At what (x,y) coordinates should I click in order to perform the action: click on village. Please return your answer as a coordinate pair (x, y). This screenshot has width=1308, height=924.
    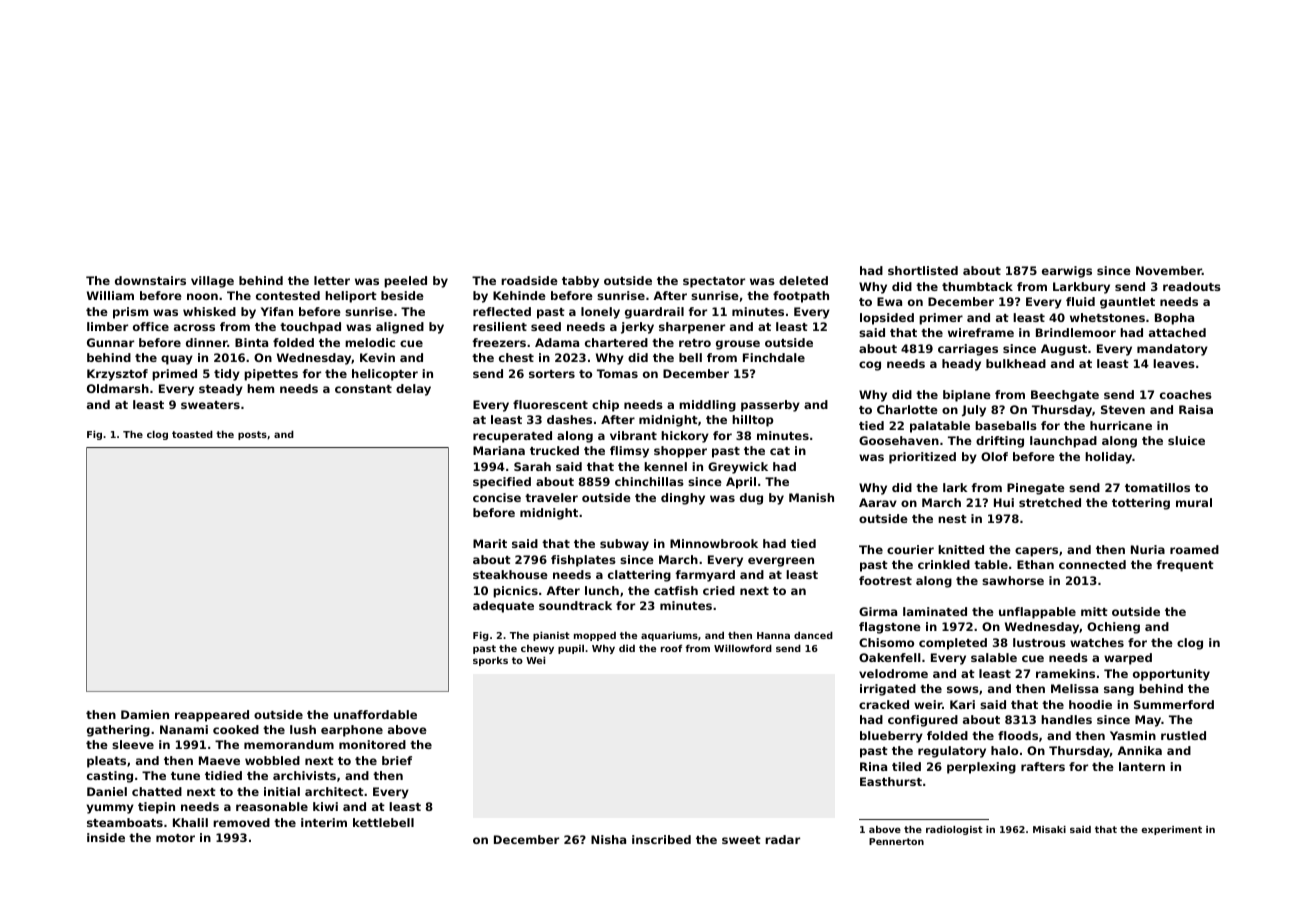
    Looking at the image, I should click on (212, 282).
